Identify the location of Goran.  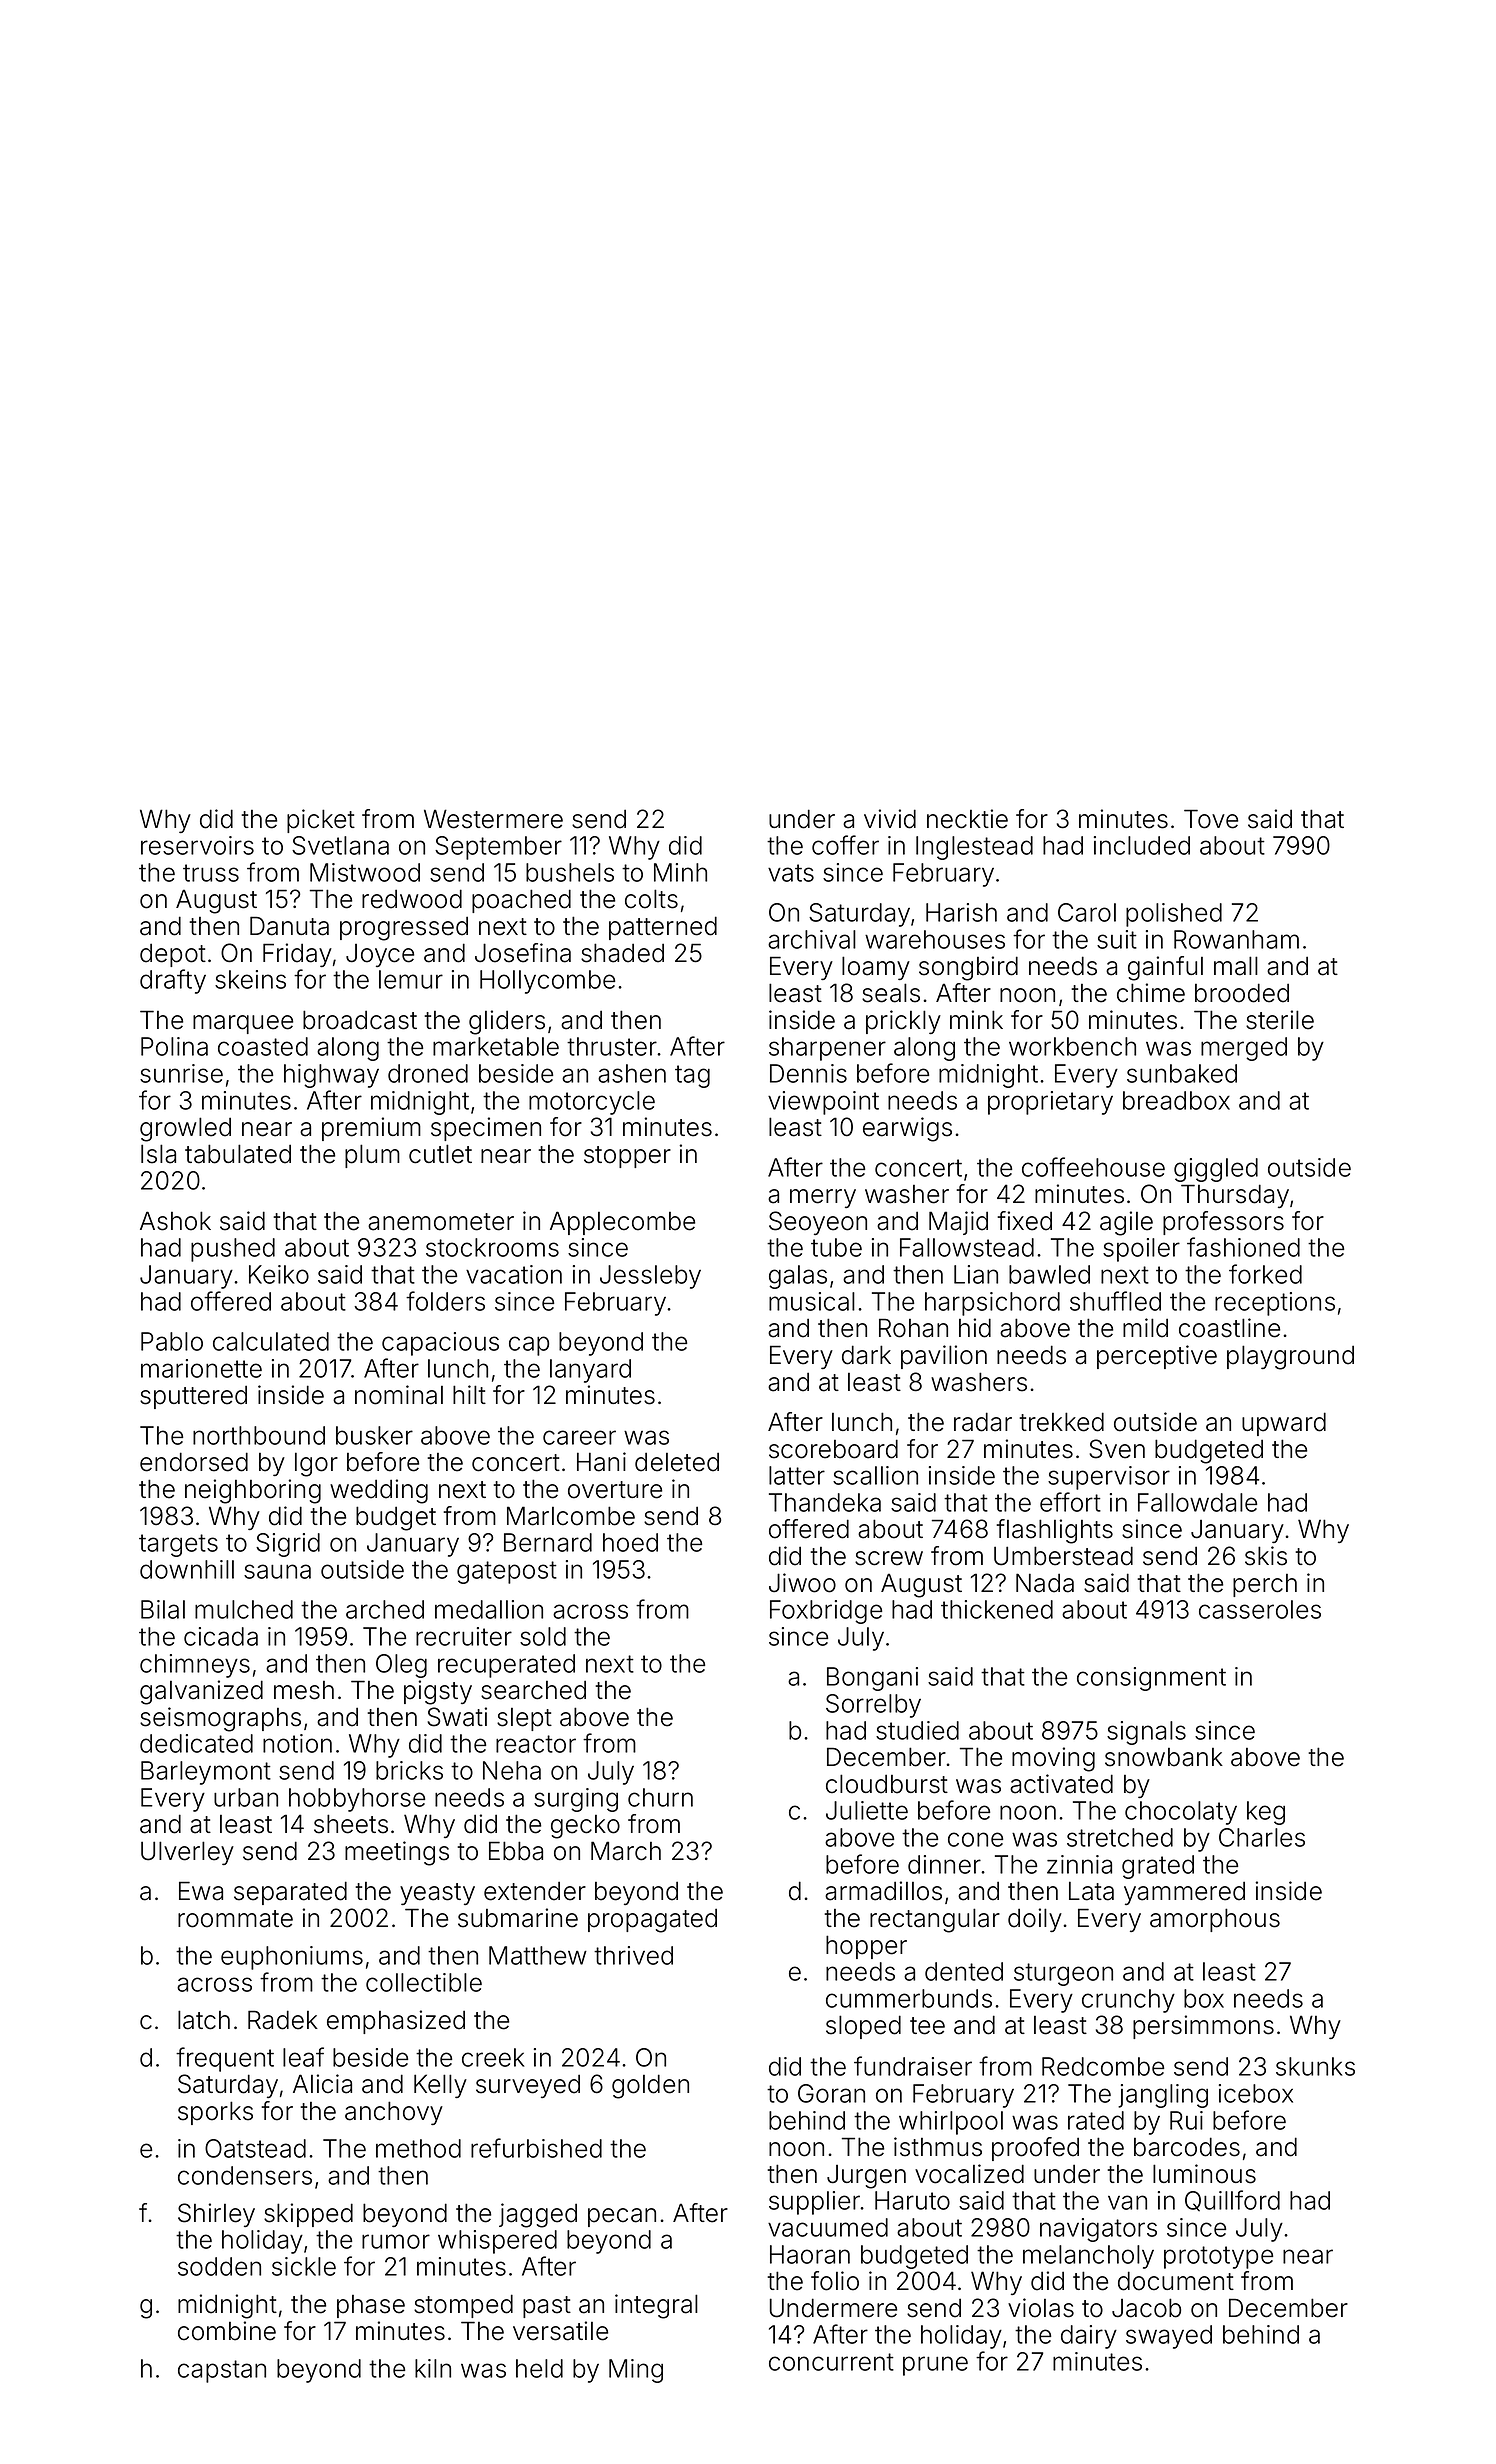
(831, 2093).
